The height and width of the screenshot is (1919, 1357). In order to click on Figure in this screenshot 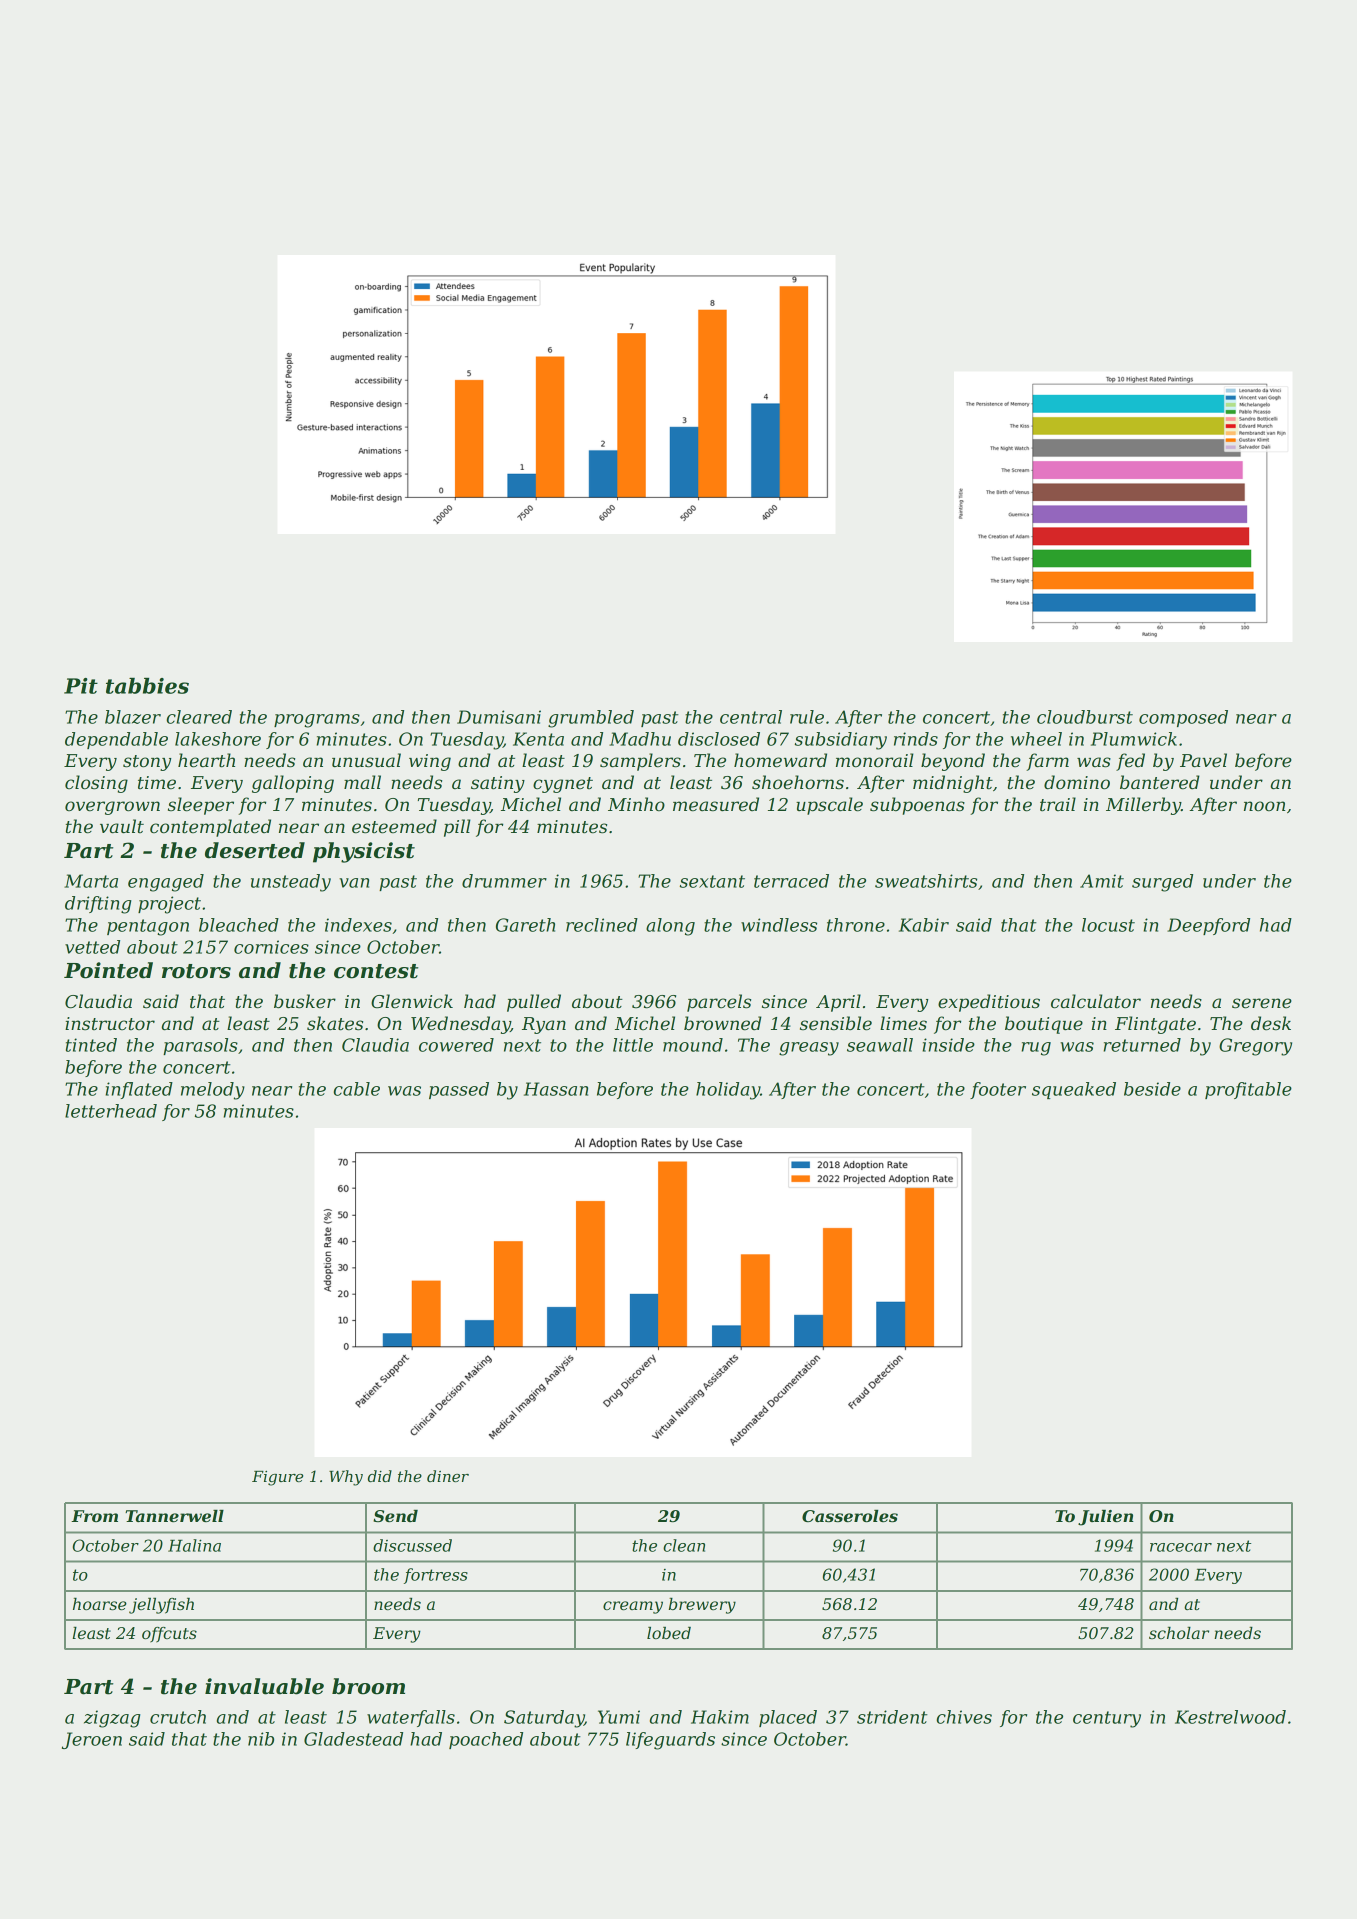, I will do `click(277, 1478)`.
